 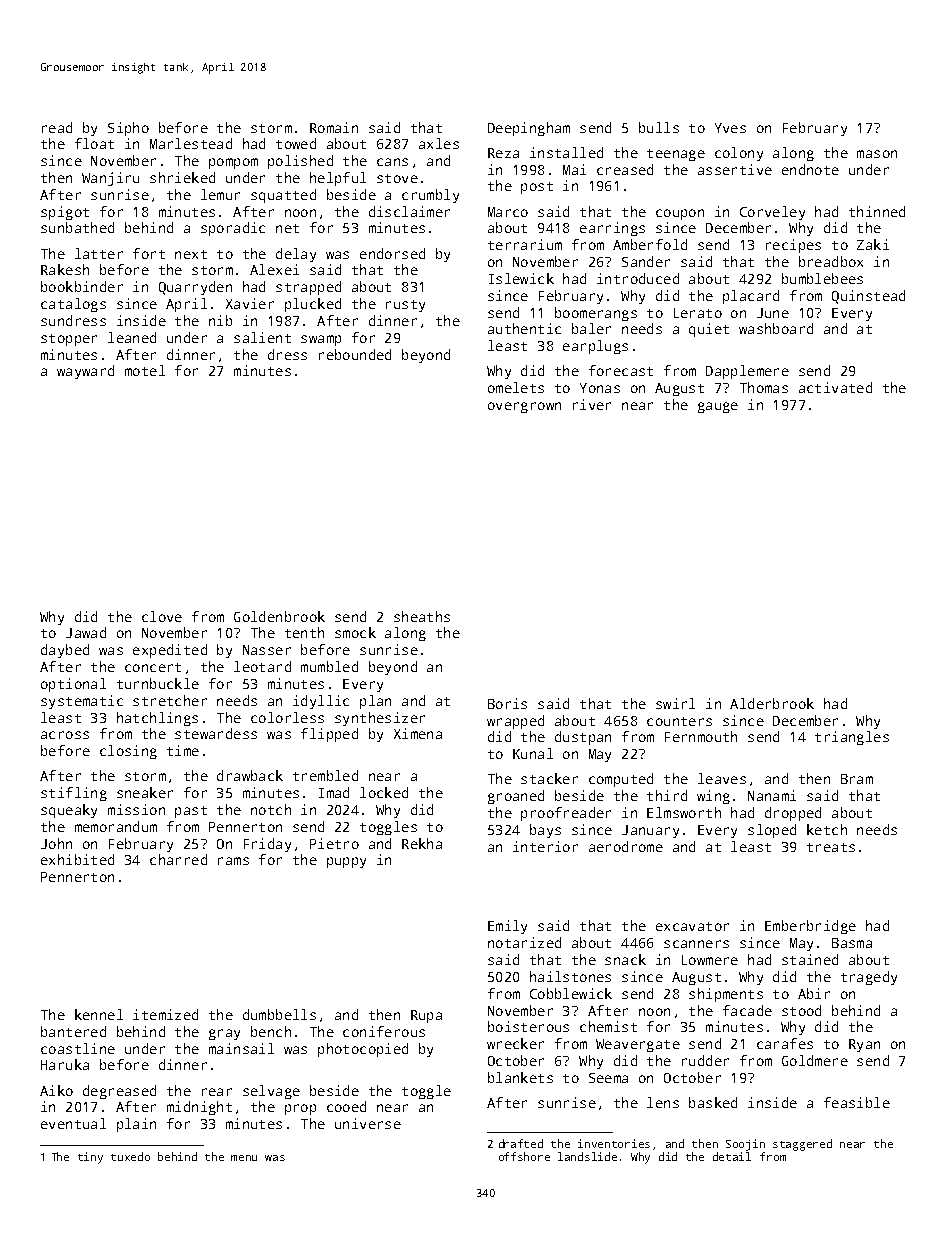 I want to click on omelets, so click(x=516, y=387).
